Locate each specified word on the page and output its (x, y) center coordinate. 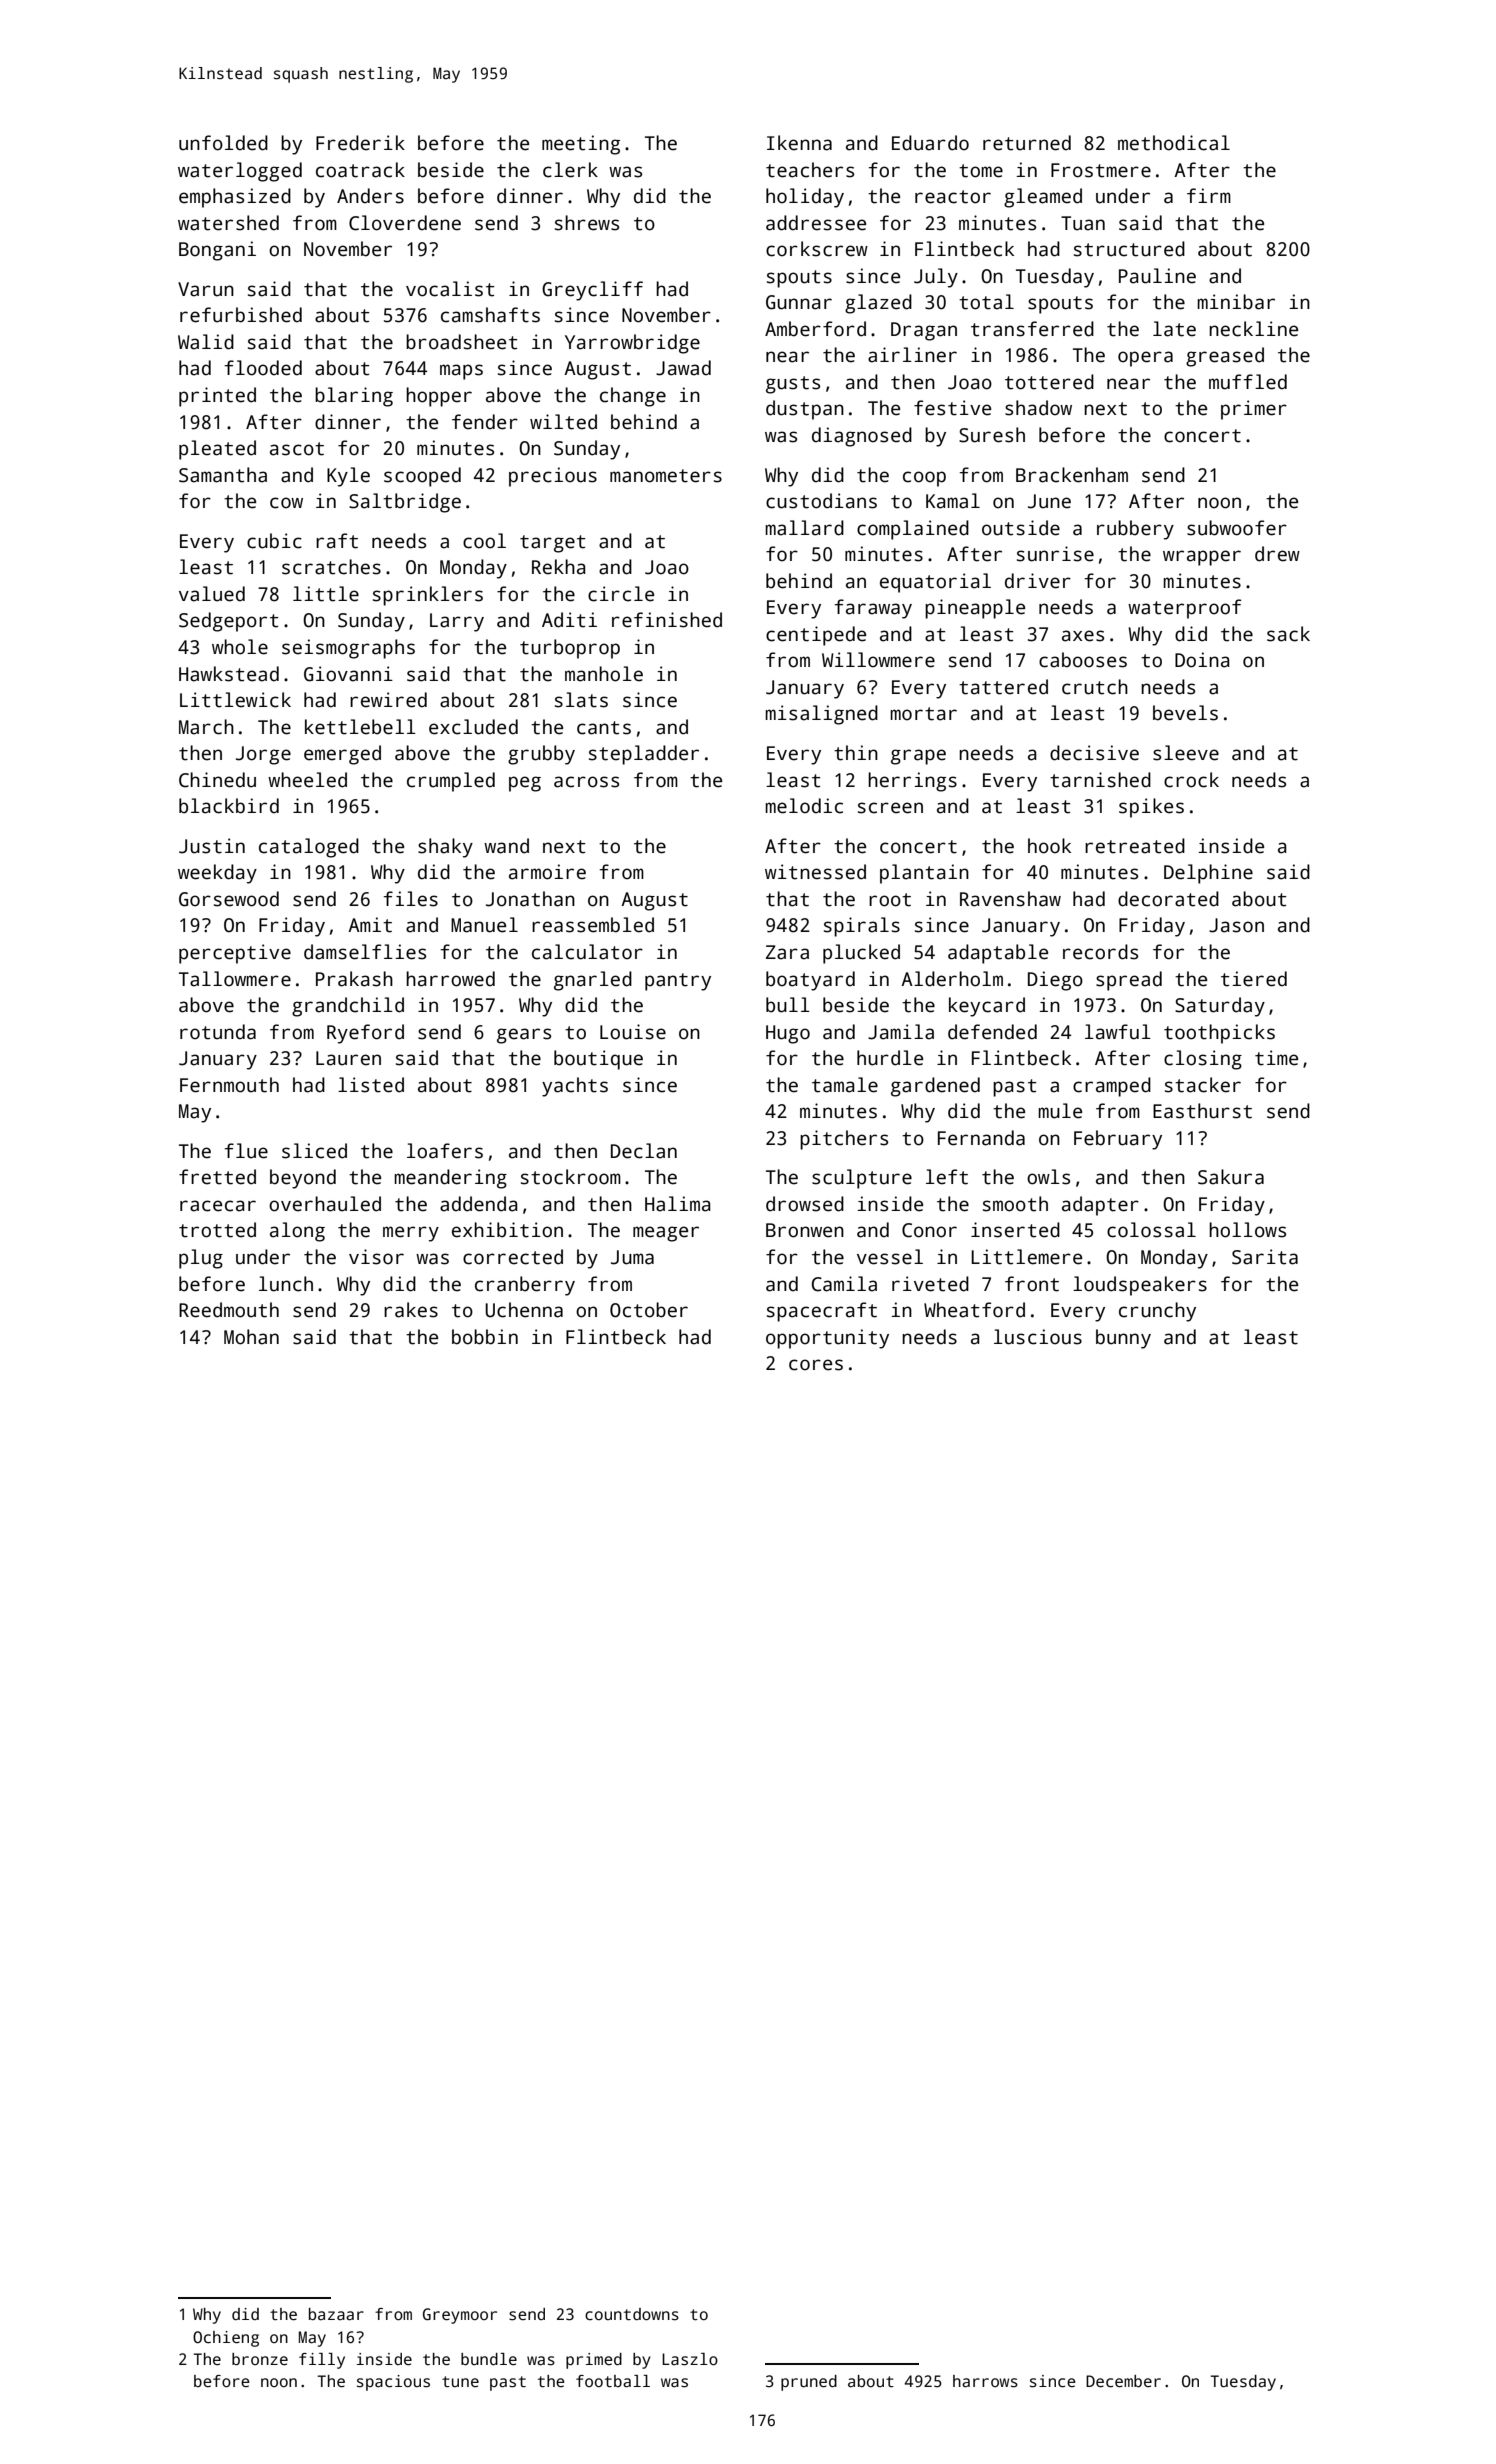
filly (322, 2361)
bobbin (485, 1337)
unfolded (223, 143)
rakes (411, 1310)
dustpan (805, 410)
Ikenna (799, 143)
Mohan (251, 1337)
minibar (1236, 302)
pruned (809, 2383)
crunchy (1157, 1312)
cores (816, 1365)
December (1123, 2381)
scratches (331, 567)
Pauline (1157, 276)
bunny (1123, 1339)
